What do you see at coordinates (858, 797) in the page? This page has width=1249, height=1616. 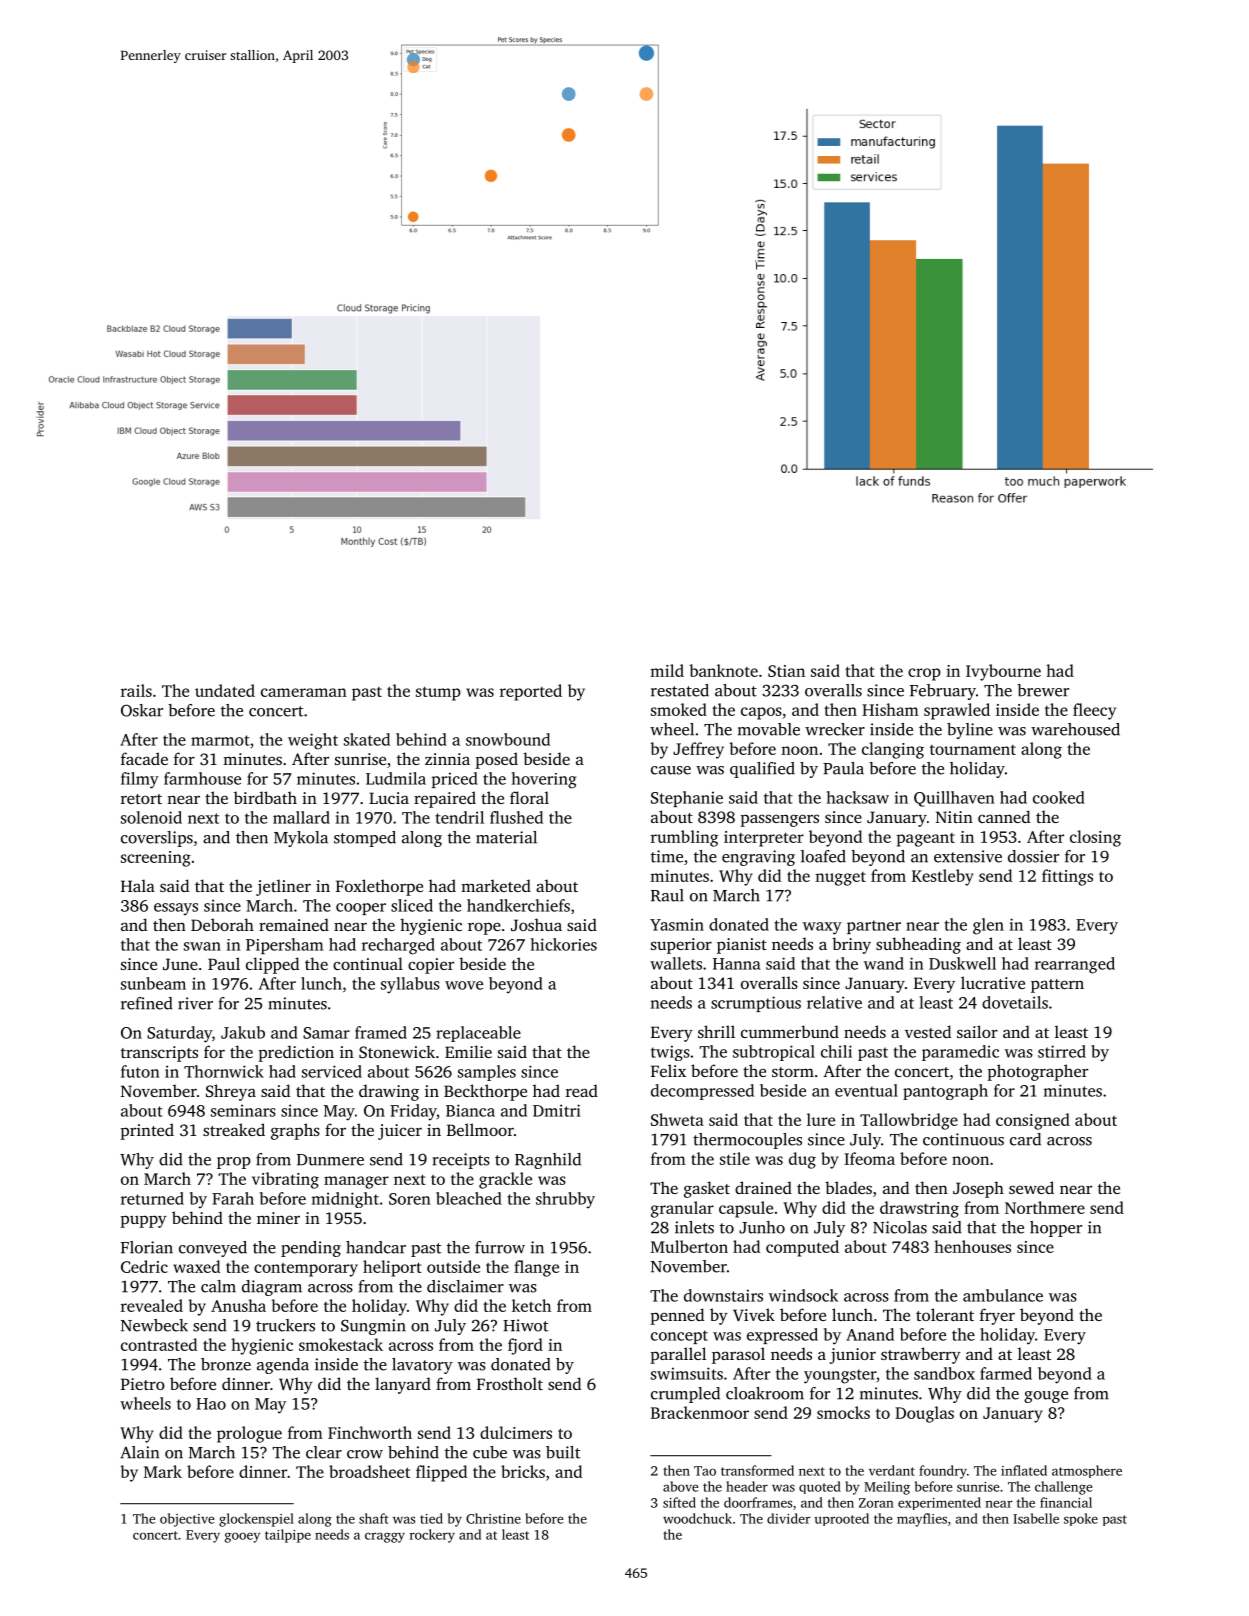 I see `hacksaw` at bounding box center [858, 797].
